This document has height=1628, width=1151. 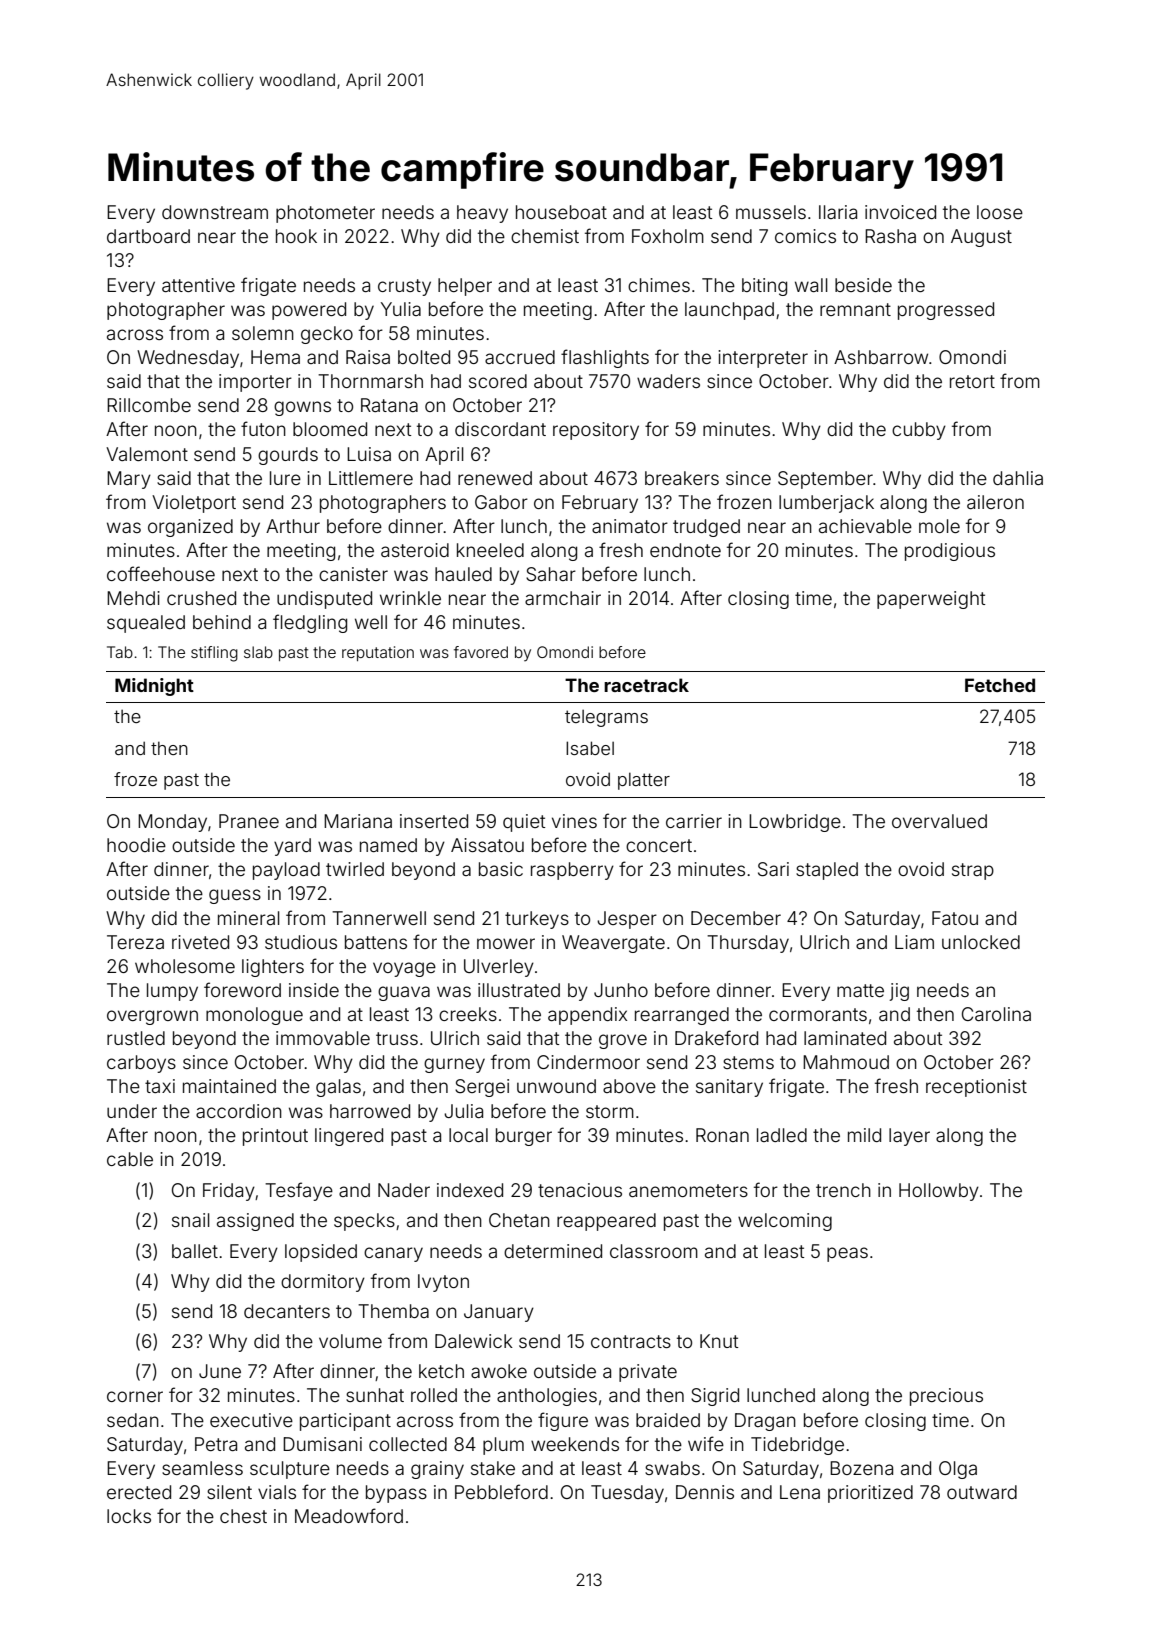 I want to click on unlocked, so click(x=981, y=942).
